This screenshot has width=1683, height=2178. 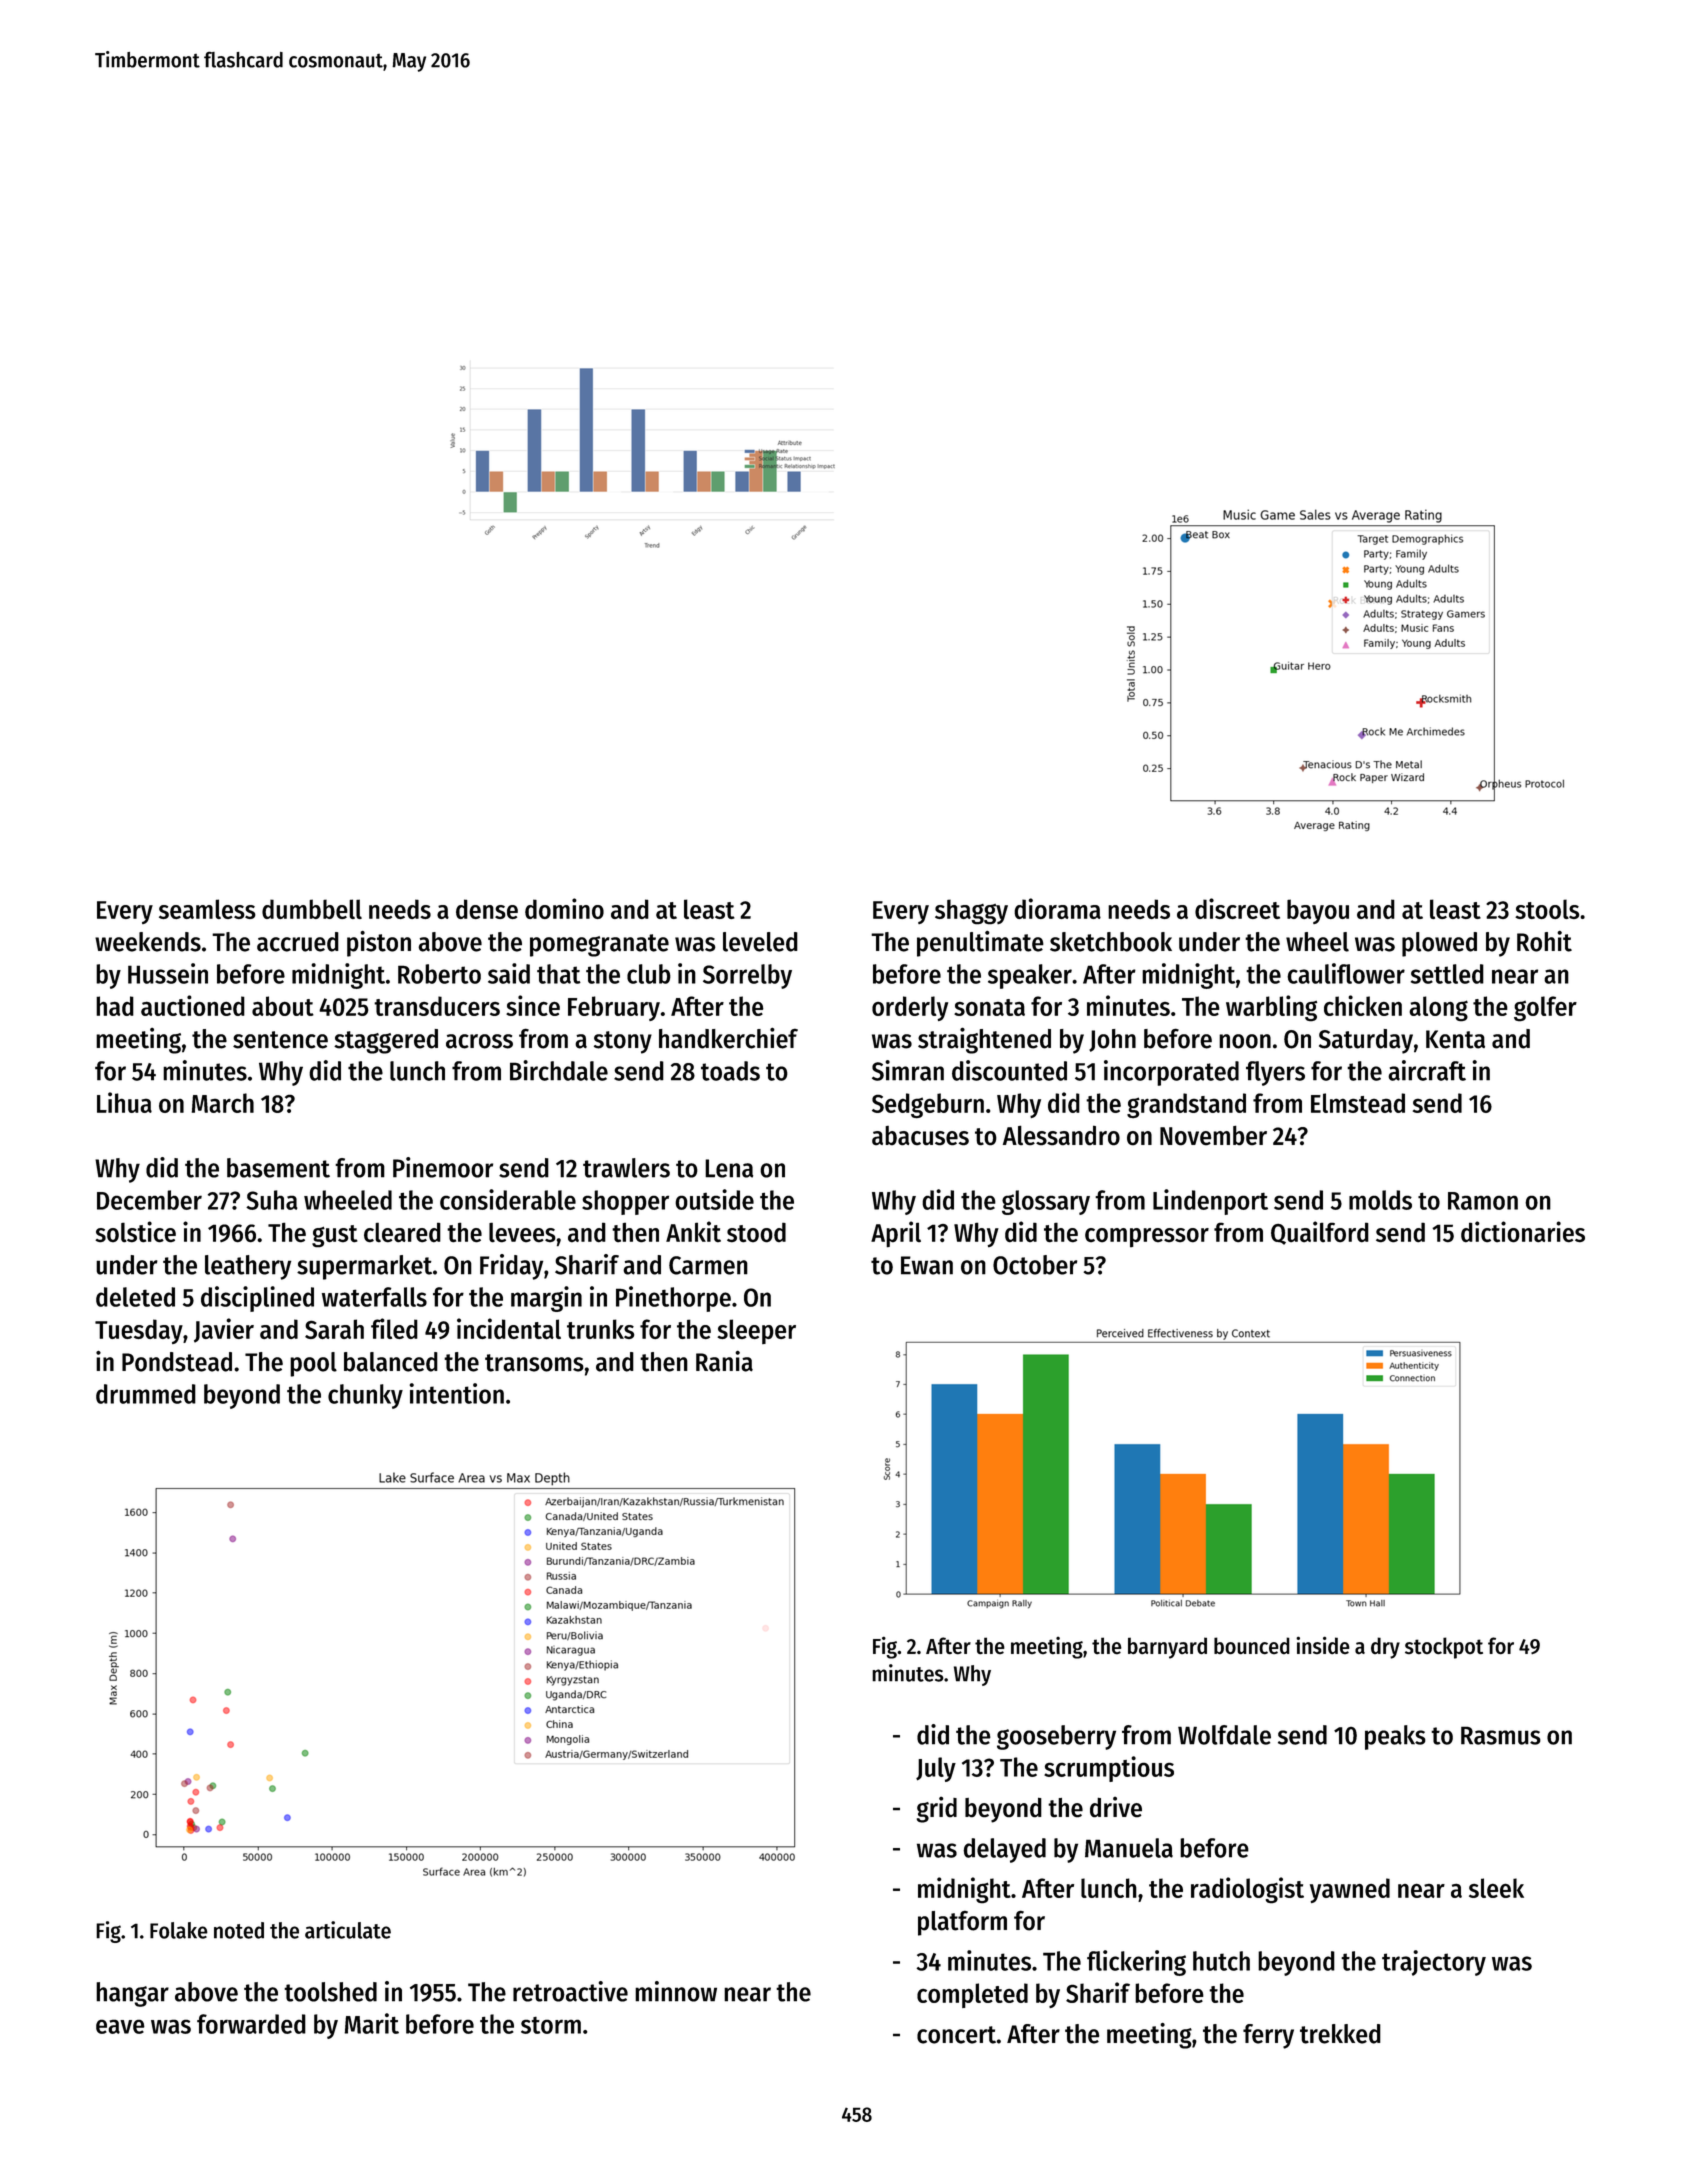 What do you see at coordinates (1167, 1648) in the screenshot?
I see `barnyard` at bounding box center [1167, 1648].
